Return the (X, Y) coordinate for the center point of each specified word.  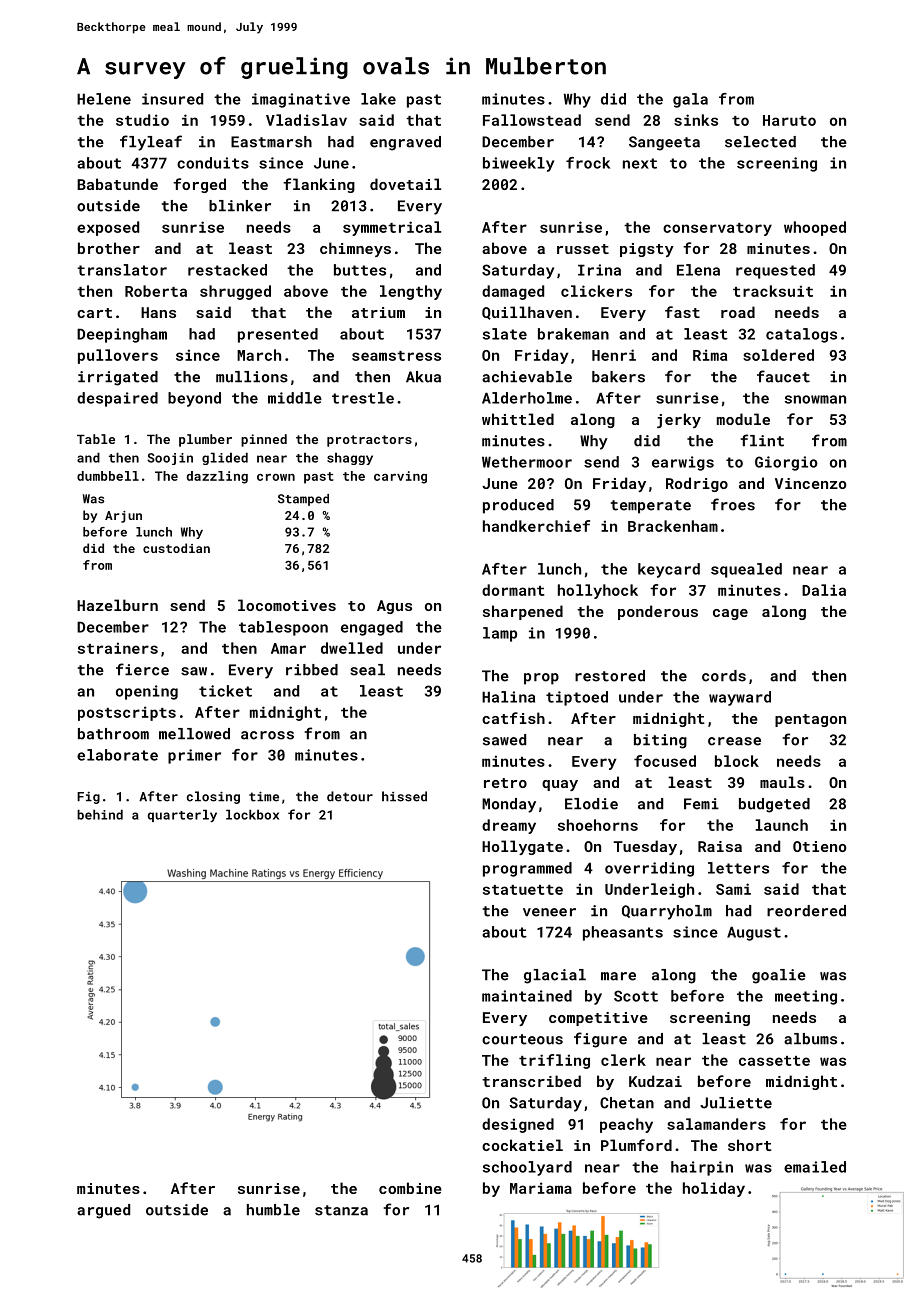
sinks (696, 120)
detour (350, 796)
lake (378, 99)
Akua (423, 377)
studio (142, 120)
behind (100, 814)
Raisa (720, 846)
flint (762, 440)
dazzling (217, 477)
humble (273, 1210)
